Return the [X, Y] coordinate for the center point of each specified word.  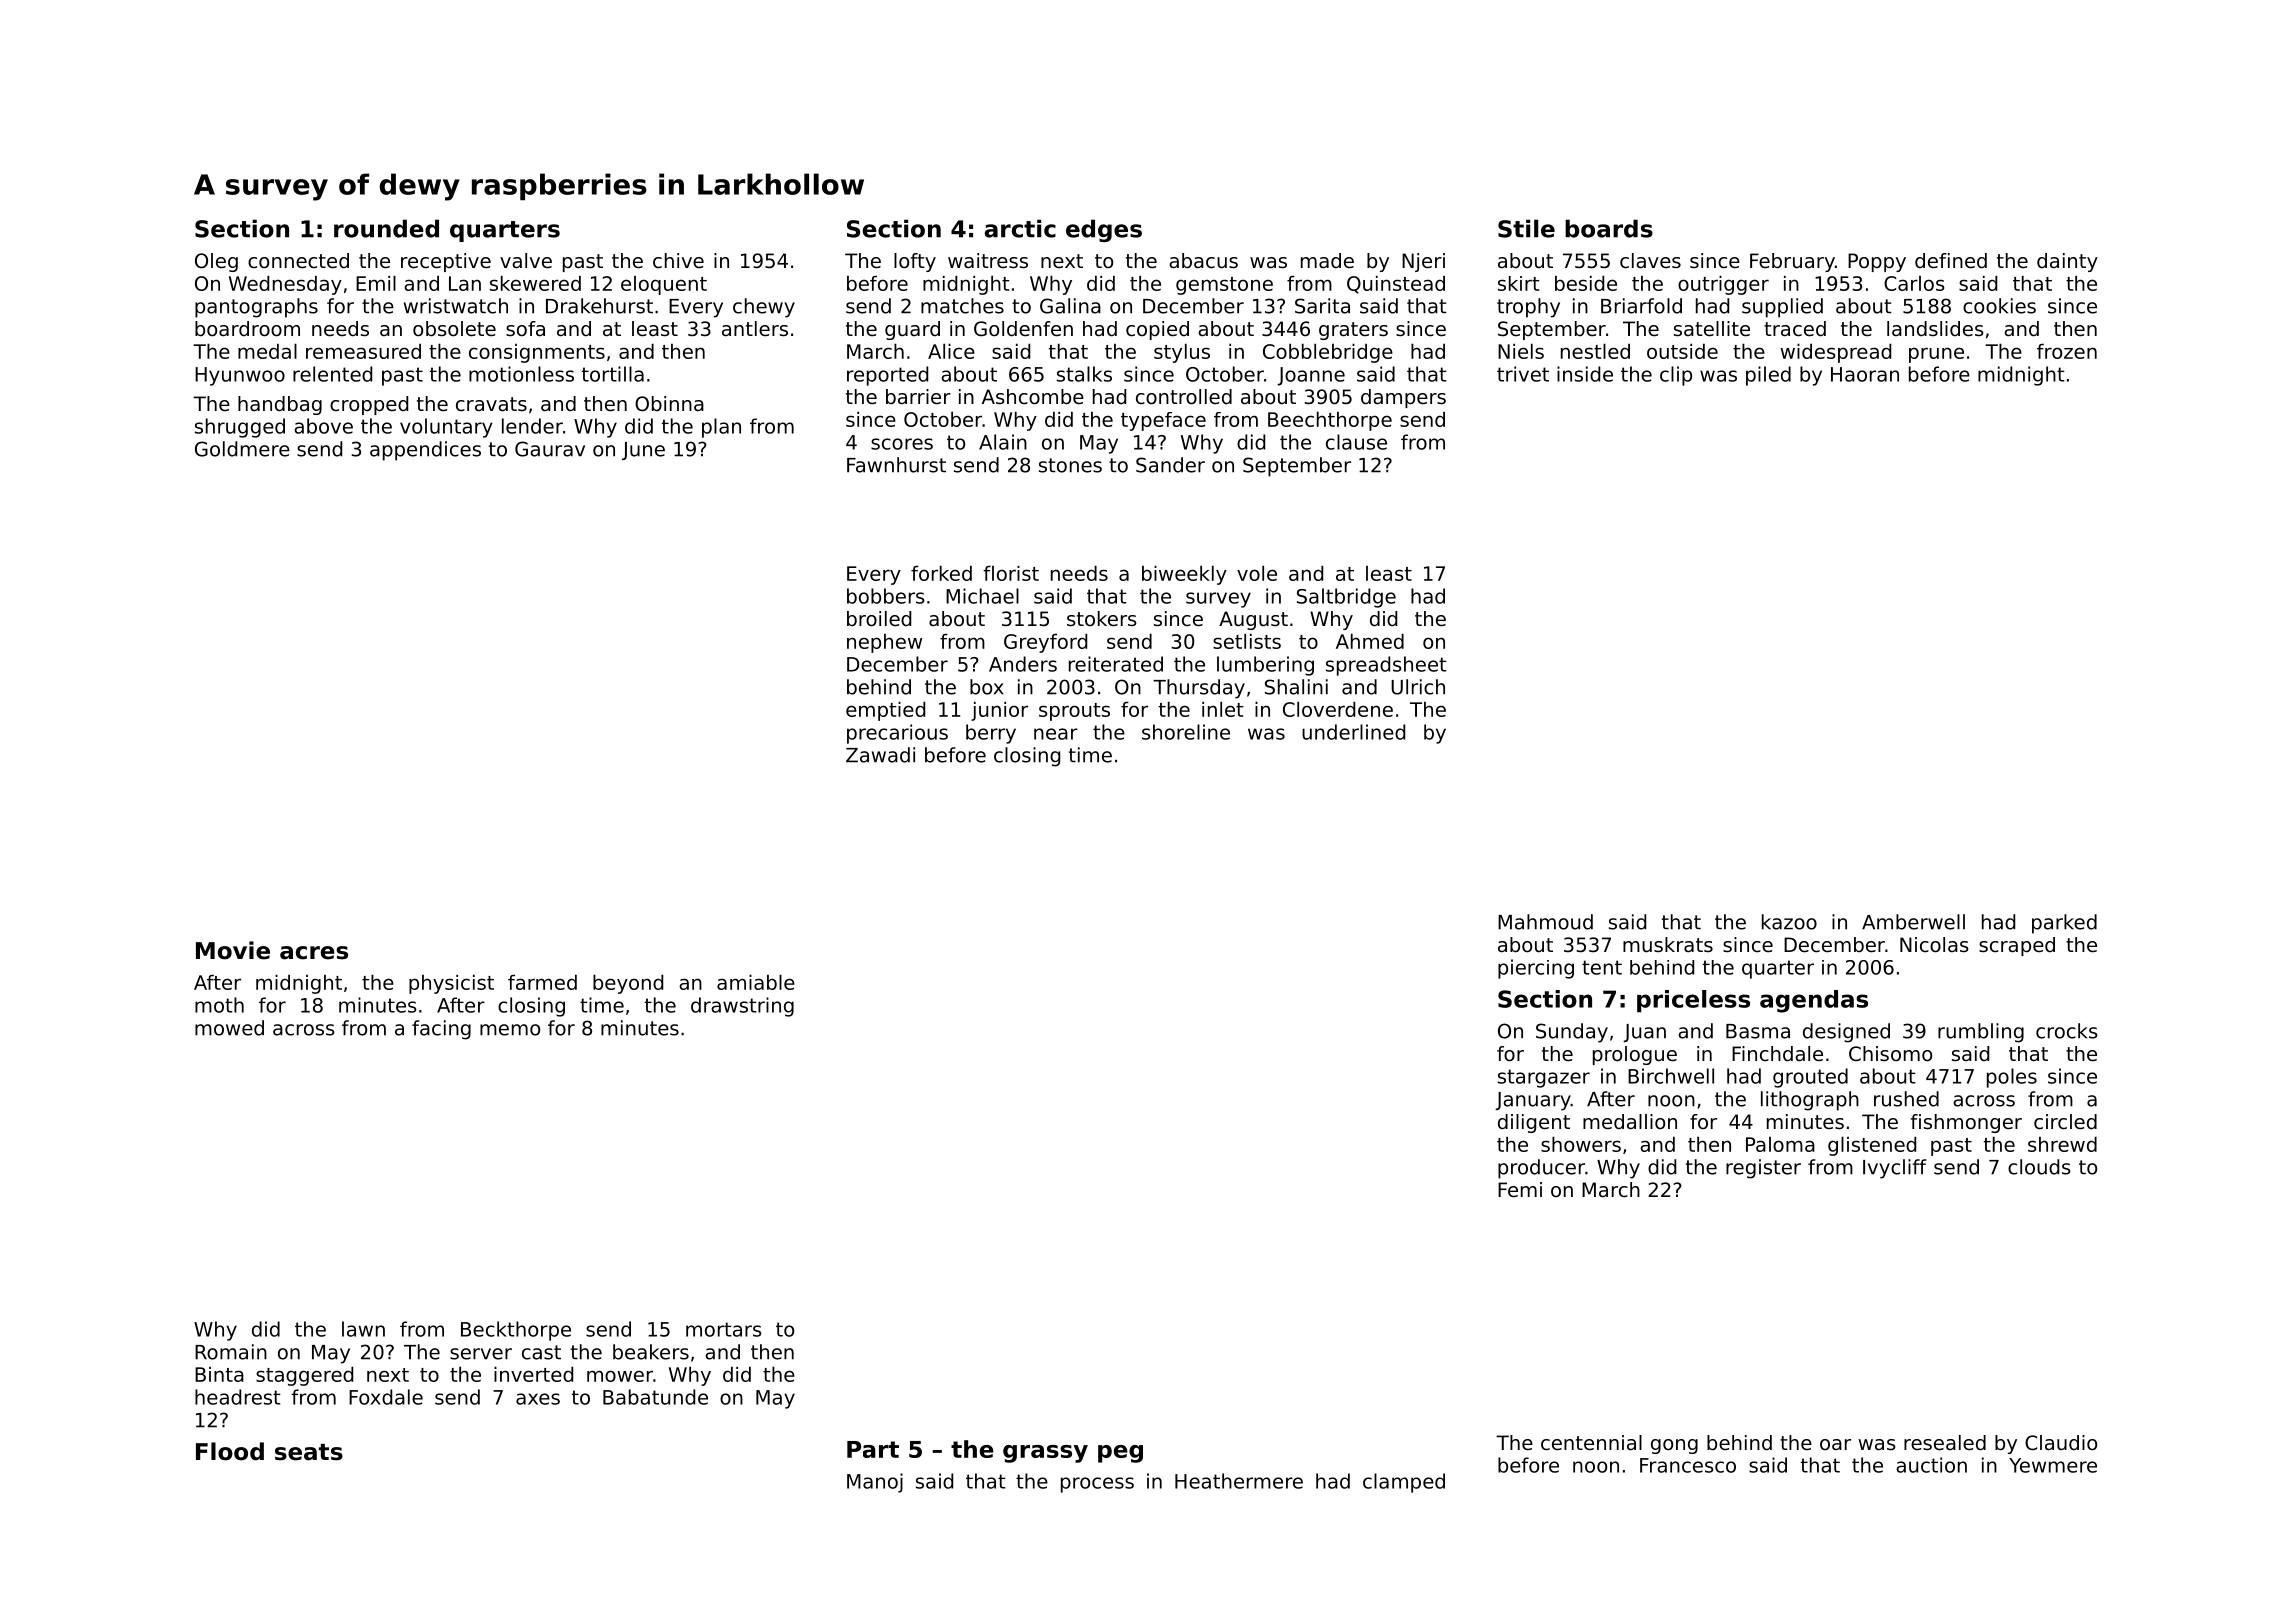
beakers [651, 1352]
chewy [764, 308]
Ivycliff [1894, 1169]
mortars [724, 1329]
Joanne [1311, 376]
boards [1609, 228]
